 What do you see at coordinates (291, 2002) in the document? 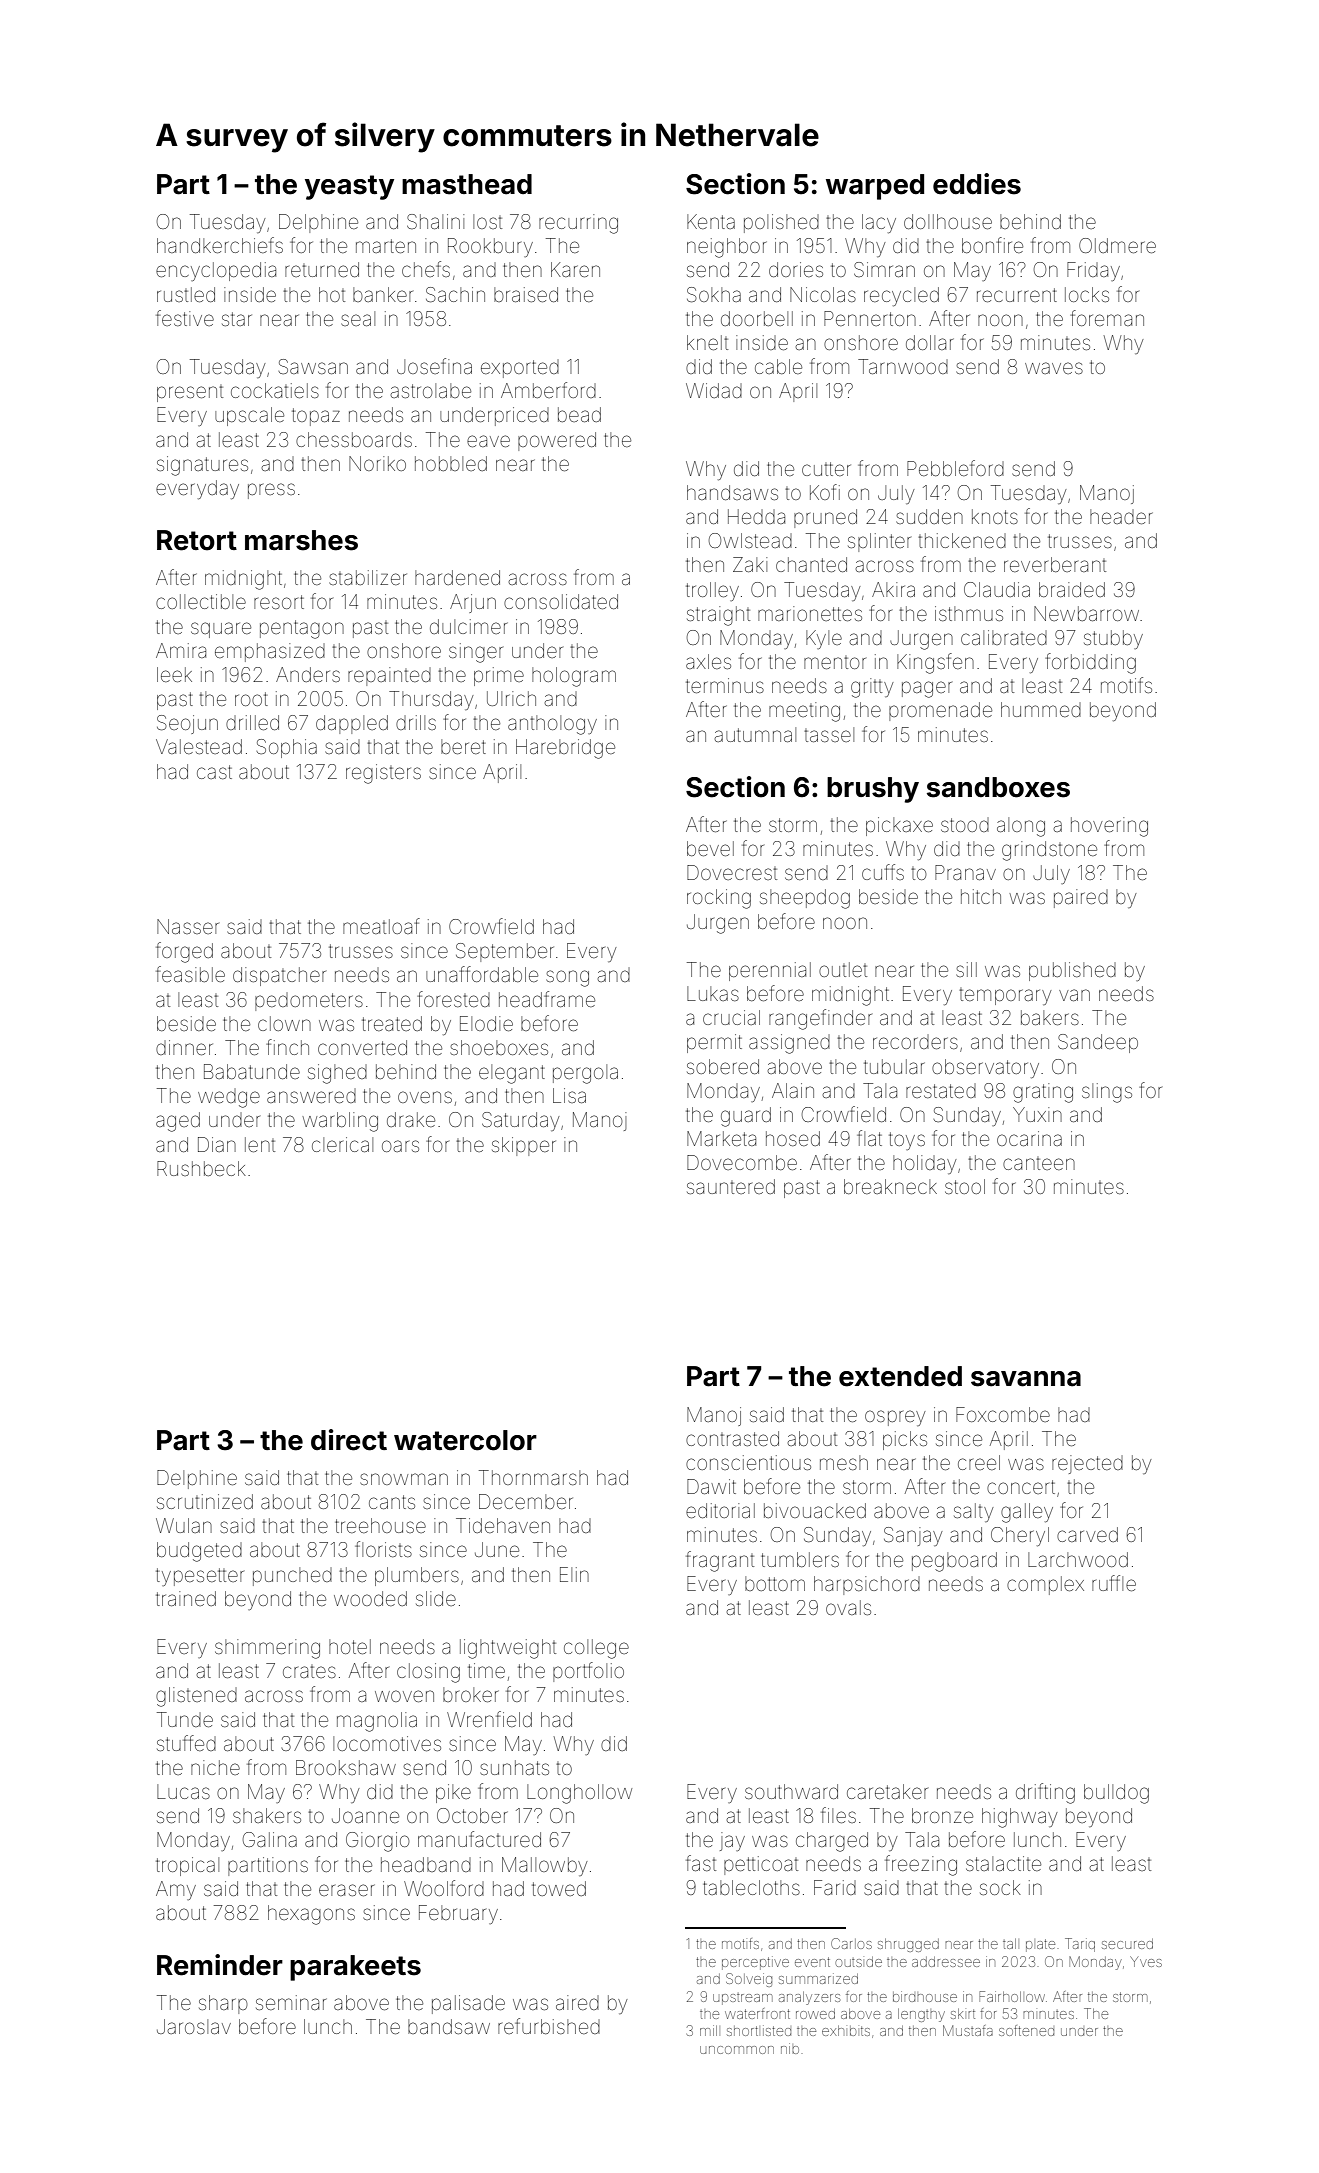
I see `seminar` at bounding box center [291, 2002].
